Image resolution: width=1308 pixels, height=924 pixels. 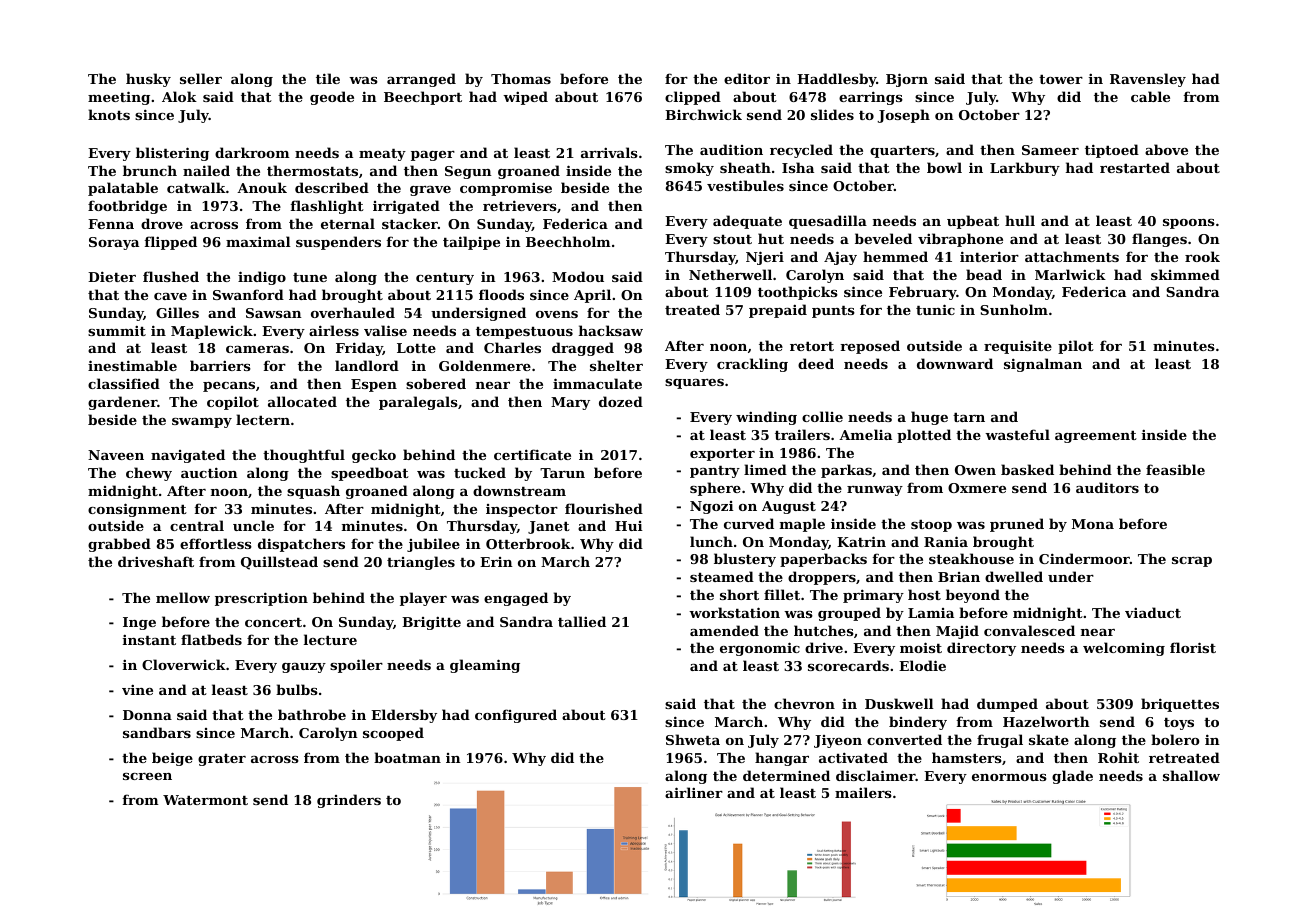 I want to click on beige, so click(x=172, y=759).
